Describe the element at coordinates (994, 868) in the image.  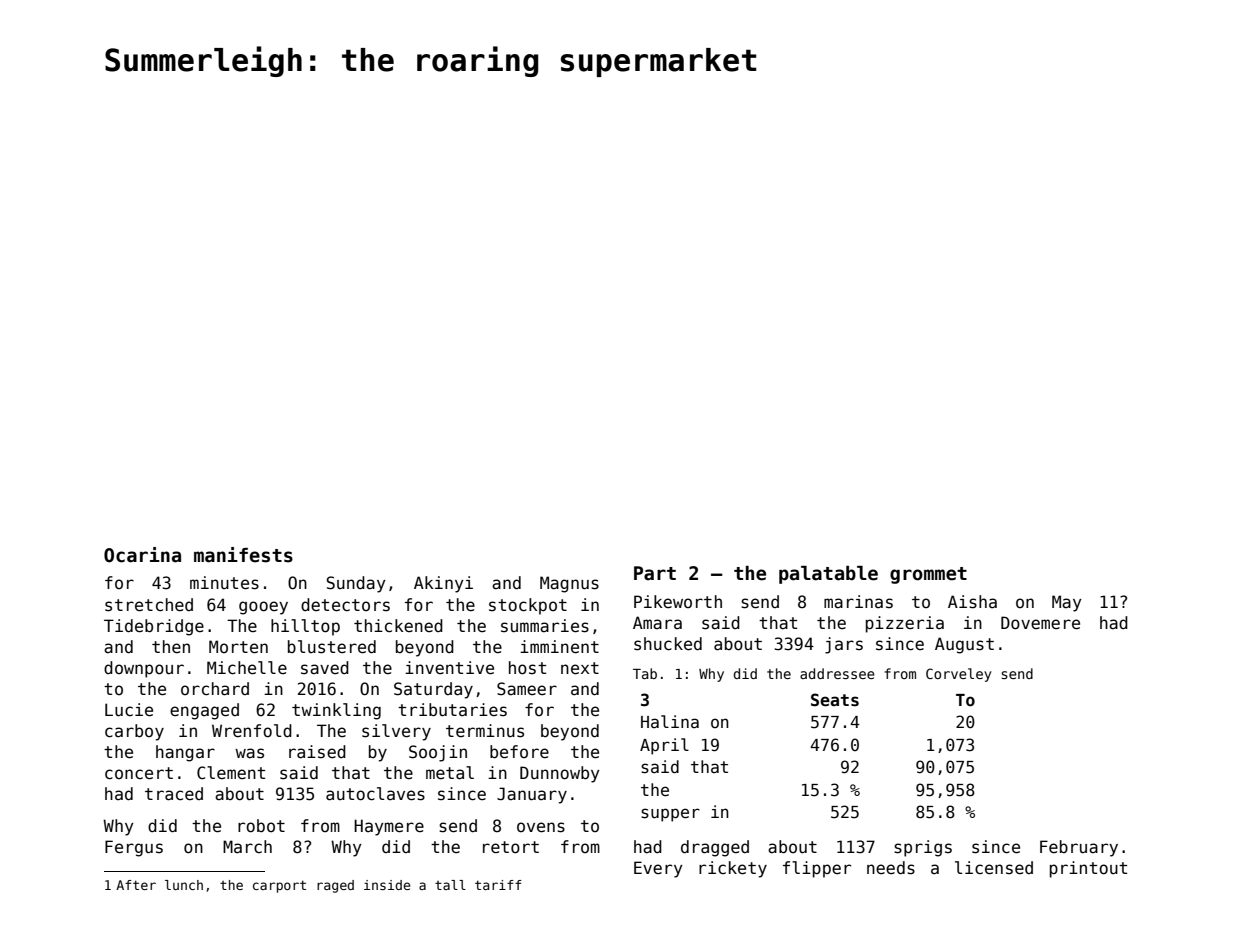
I see `licensed` at that location.
